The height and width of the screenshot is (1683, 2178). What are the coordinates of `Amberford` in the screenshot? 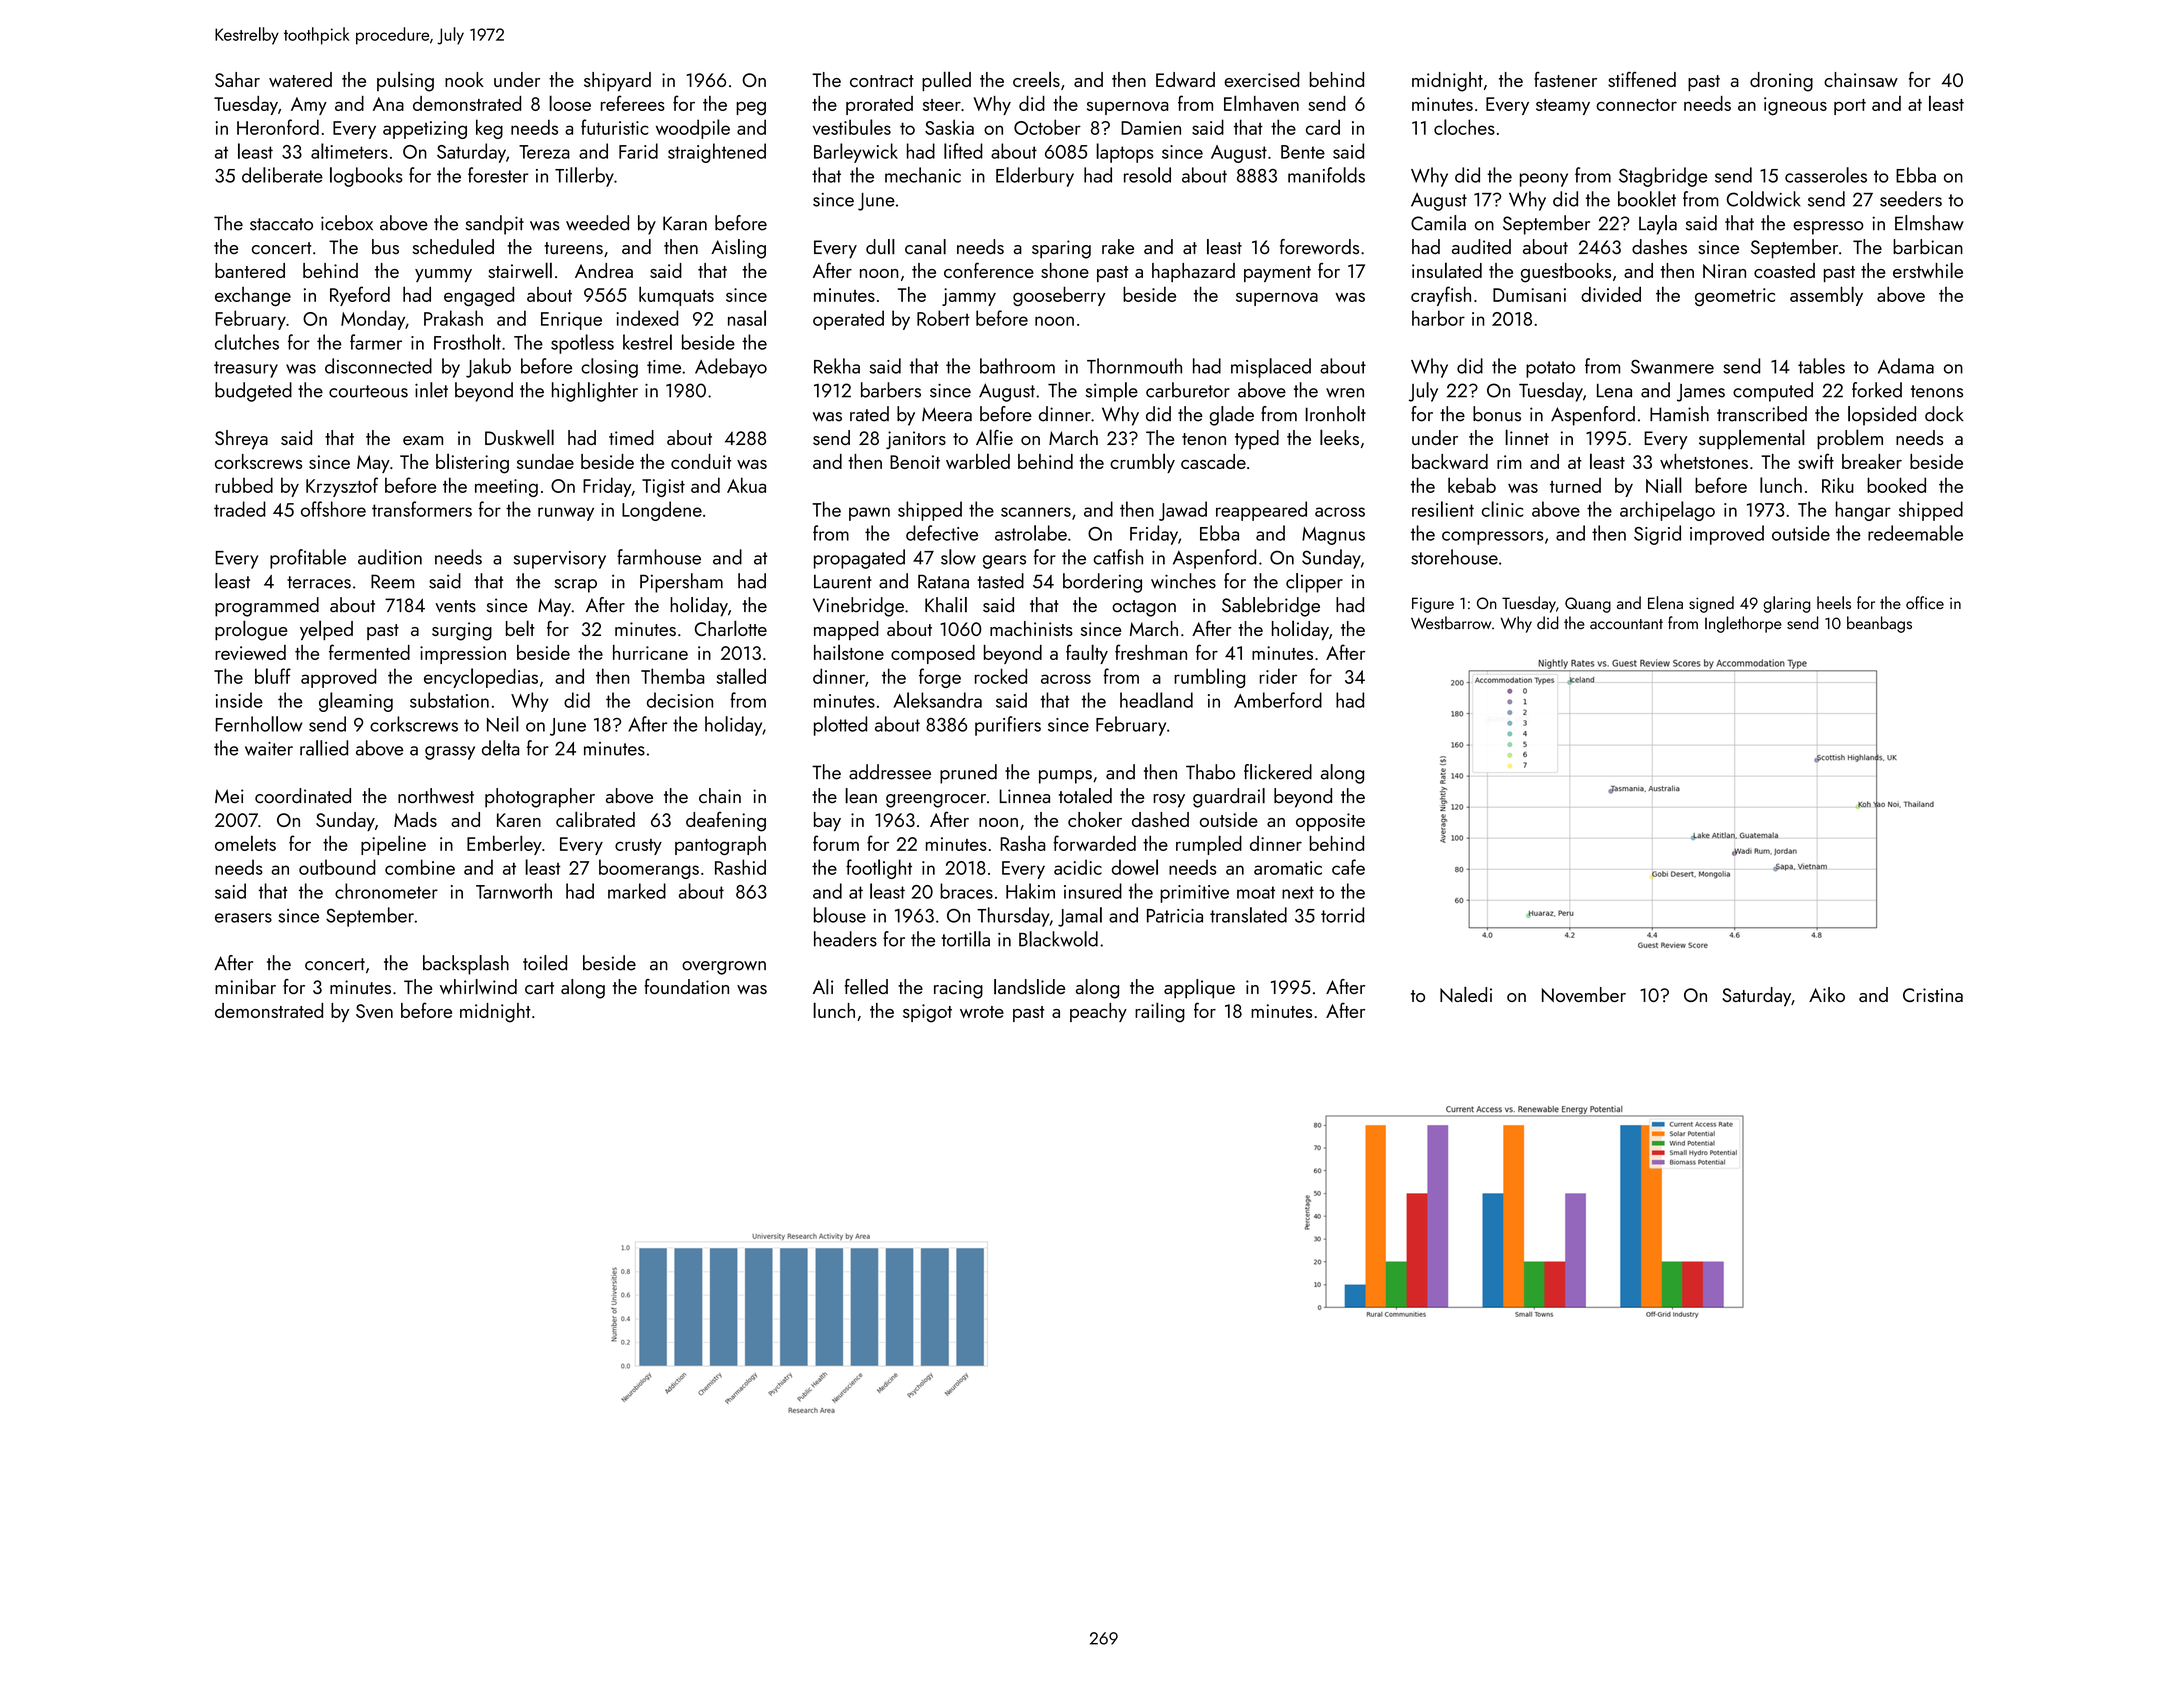 It's located at (1278, 700).
